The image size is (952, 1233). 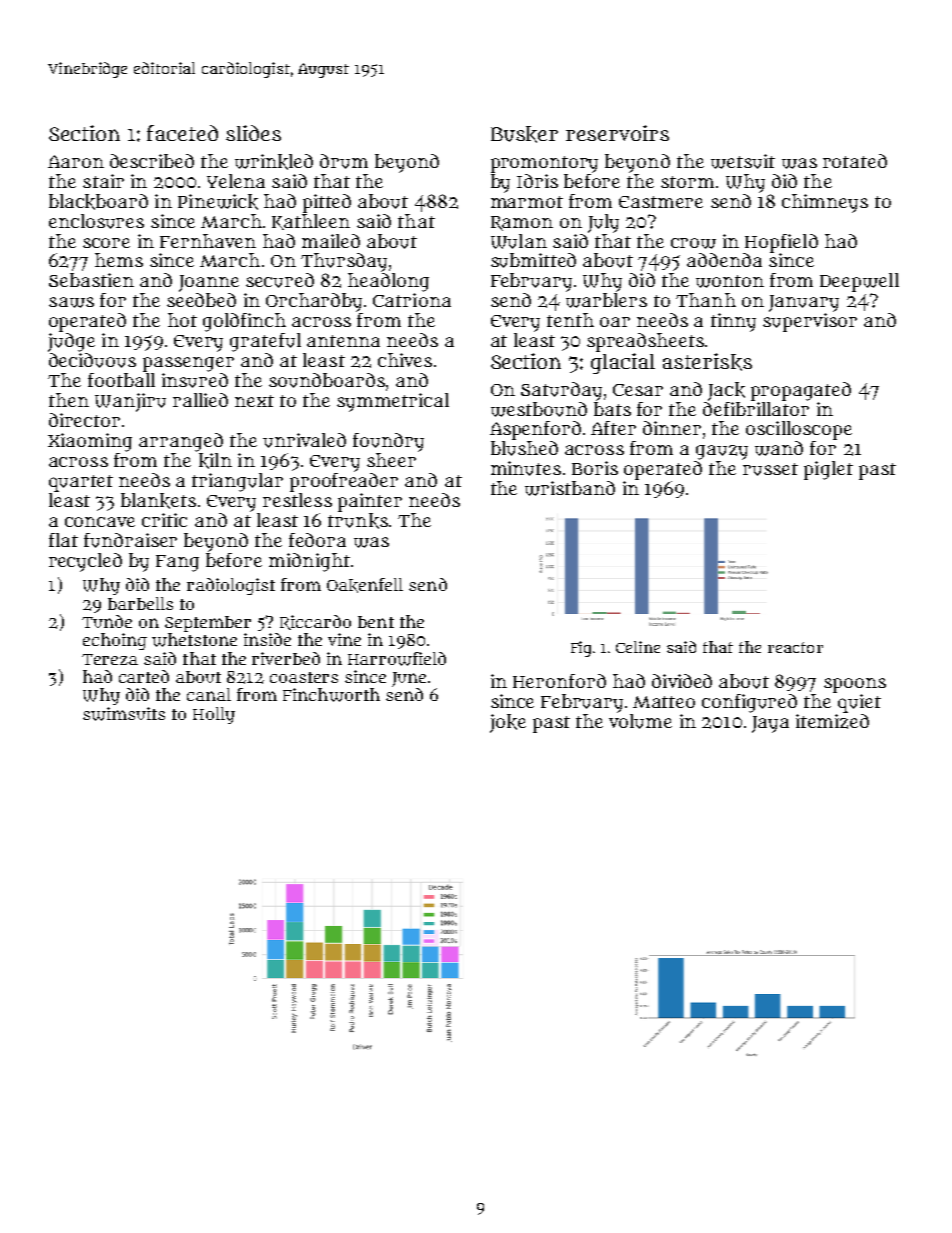 What do you see at coordinates (209, 694) in the screenshot?
I see `canal` at bounding box center [209, 694].
